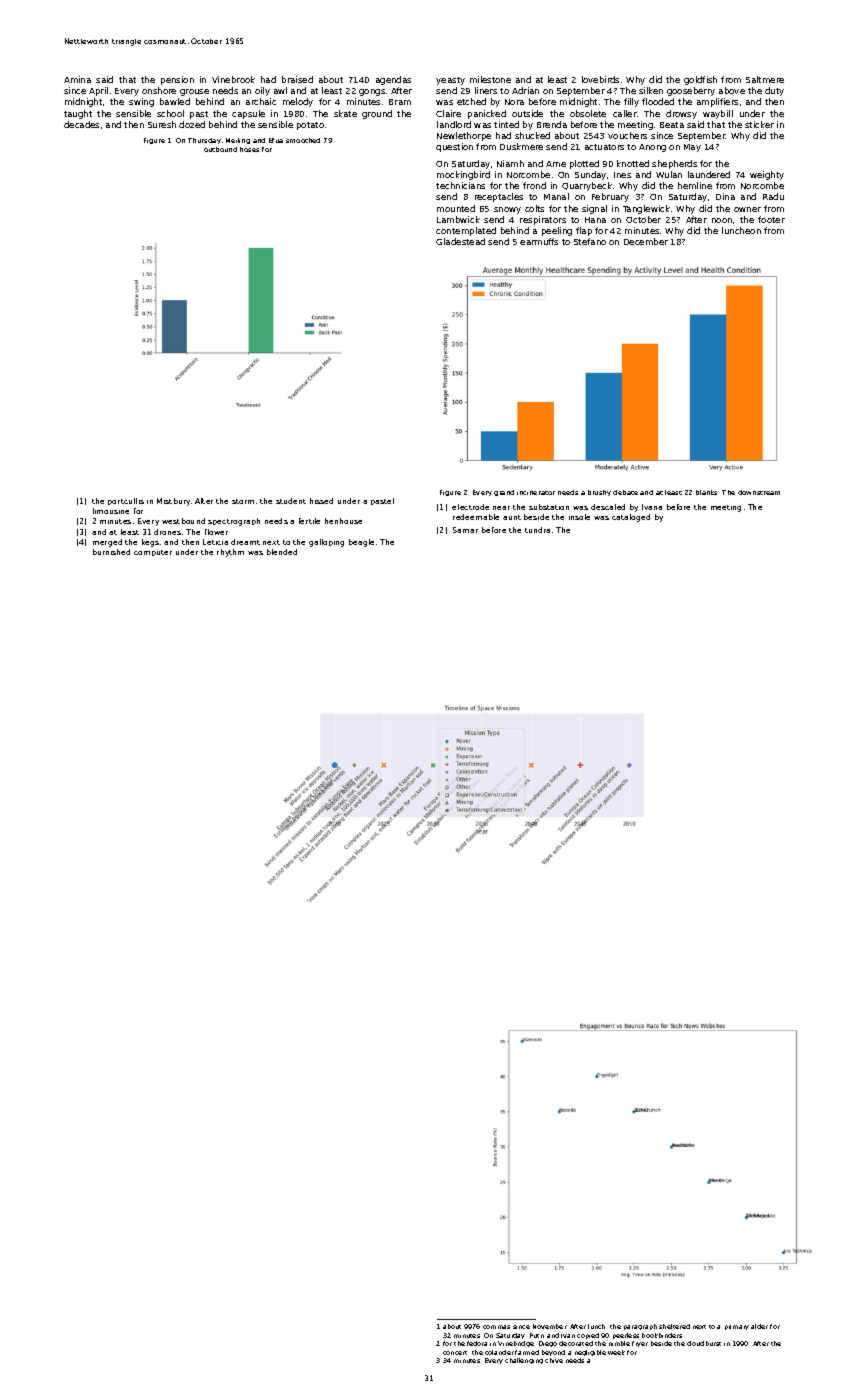  Describe the element at coordinates (706, 492) in the screenshot. I see `blanks` at that location.
